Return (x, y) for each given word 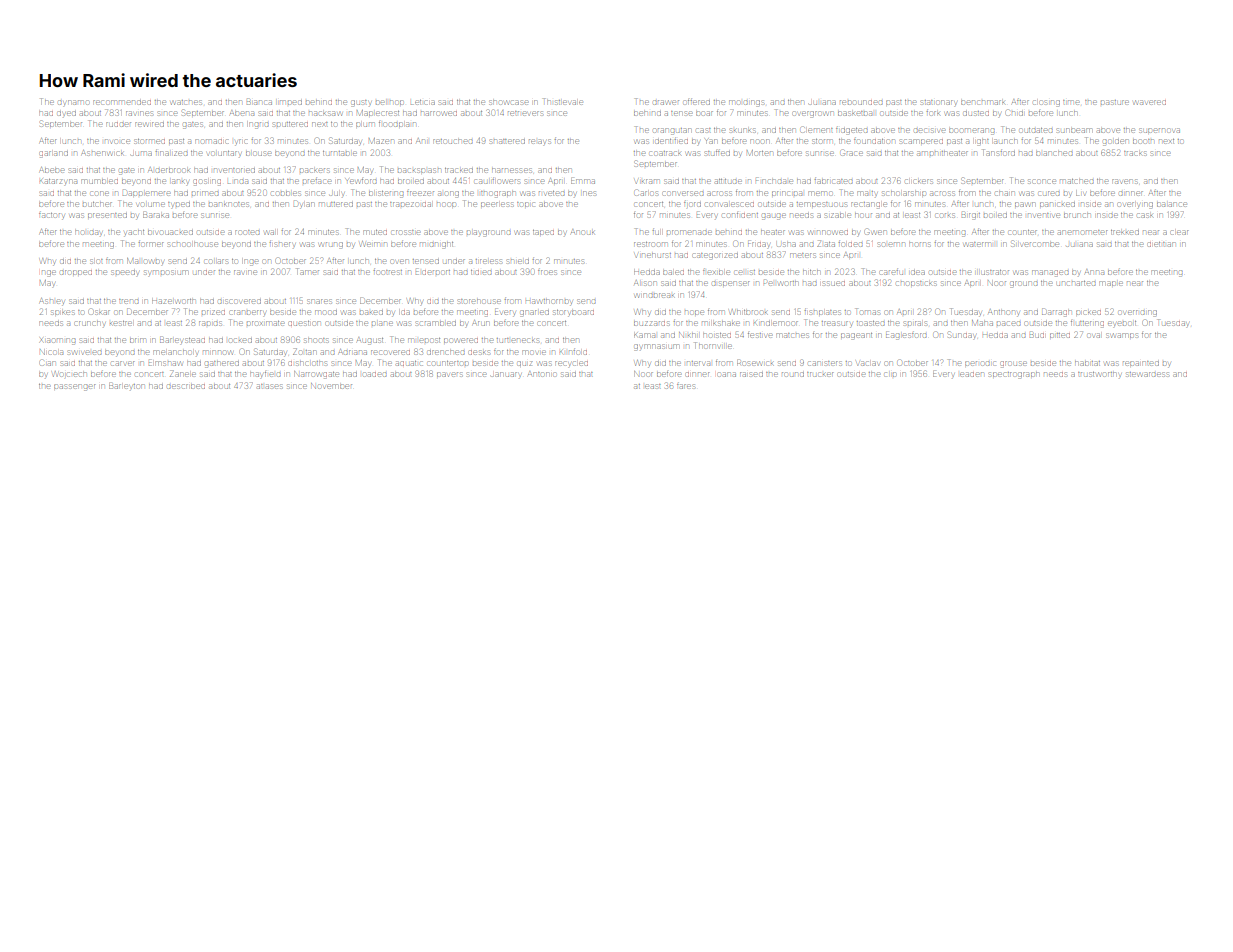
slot (96, 261)
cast (703, 130)
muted (375, 232)
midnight (436, 244)
